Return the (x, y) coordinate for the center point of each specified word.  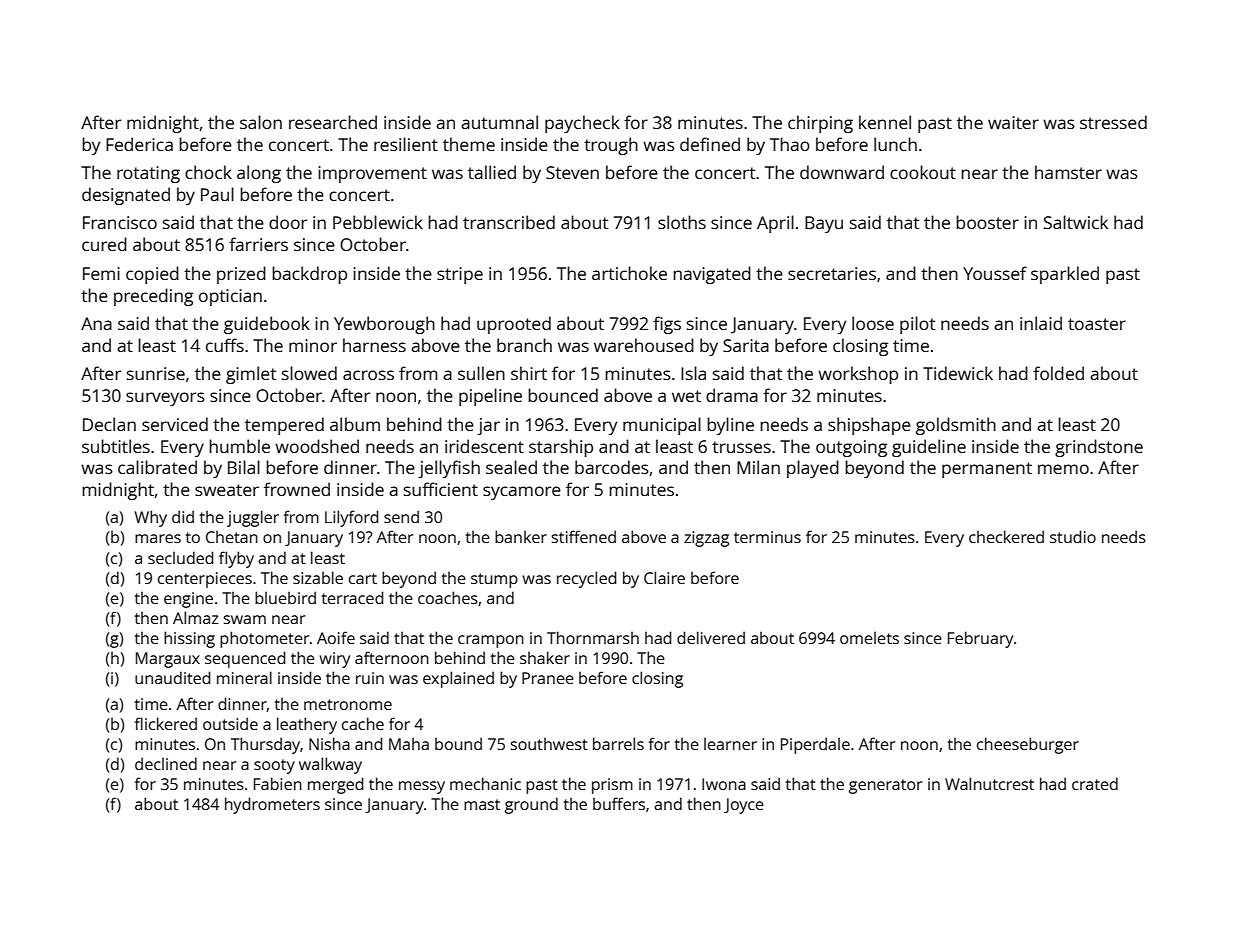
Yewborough (384, 325)
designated (126, 196)
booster (987, 222)
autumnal (499, 122)
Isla (693, 373)
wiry (334, 660)
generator (885, 786)
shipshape (869, 426)
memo (1063, 469)
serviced (175, 424)
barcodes (612, 467)
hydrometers (272, 805)
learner (730, 744)
